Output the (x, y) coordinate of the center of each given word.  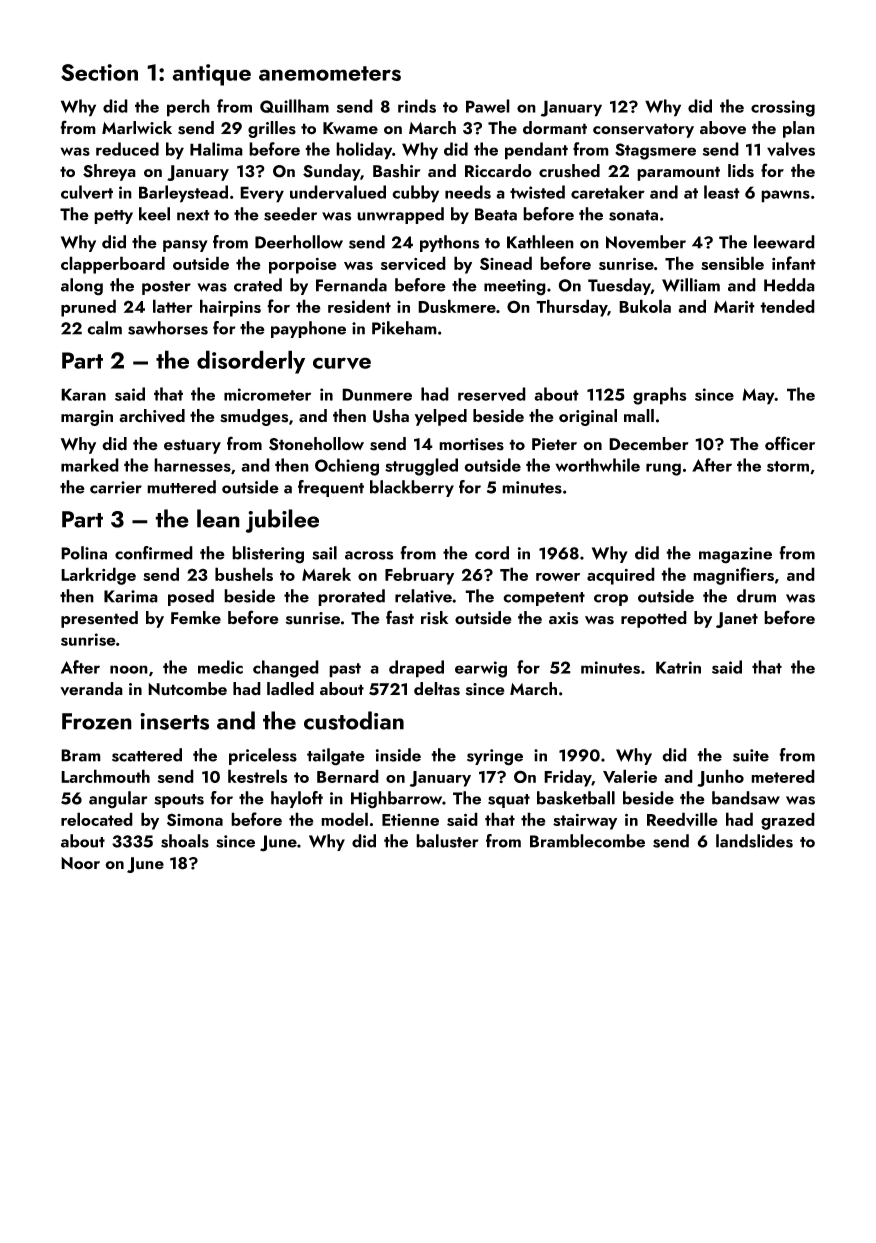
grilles (272, 129)
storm (788, 466)
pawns (785, 196)
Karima (131, 596)
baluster (447, 841)
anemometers (330, 73)
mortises (471, 444)
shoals (185, 841)
